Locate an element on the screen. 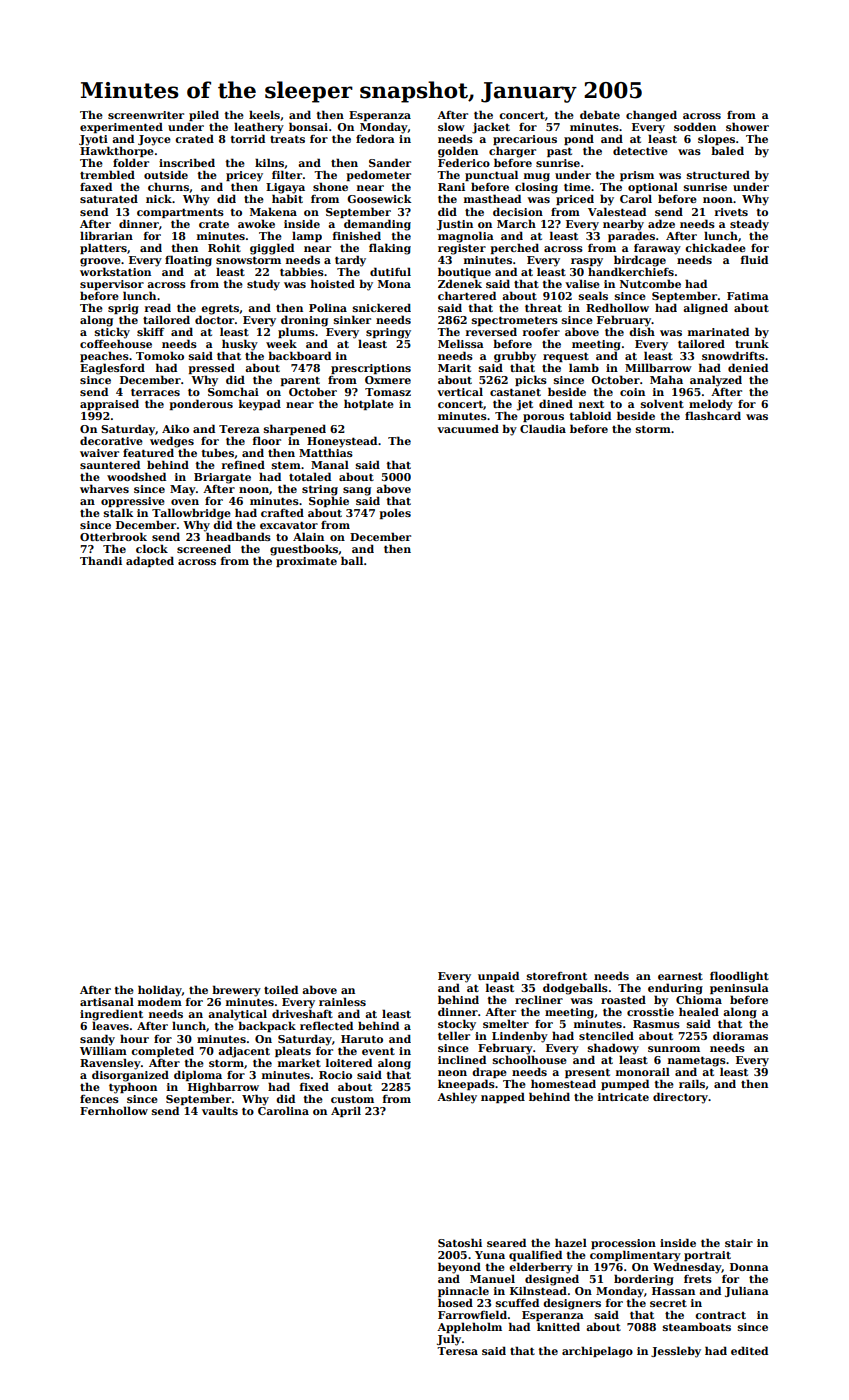  Teresa is located at coordinates (457, 1351).
